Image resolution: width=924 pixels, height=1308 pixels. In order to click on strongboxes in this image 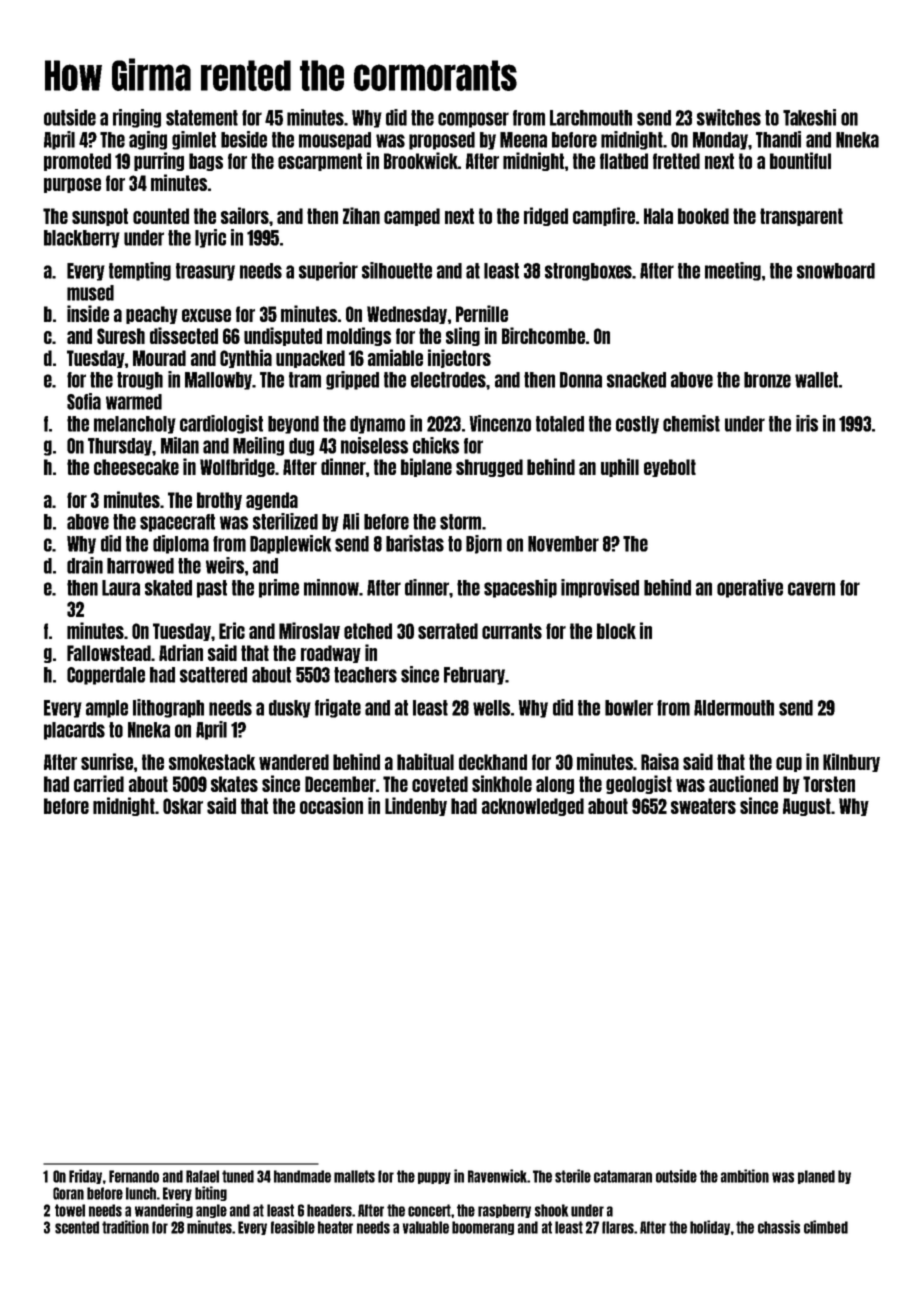, I will do `click(589, 272)`.
